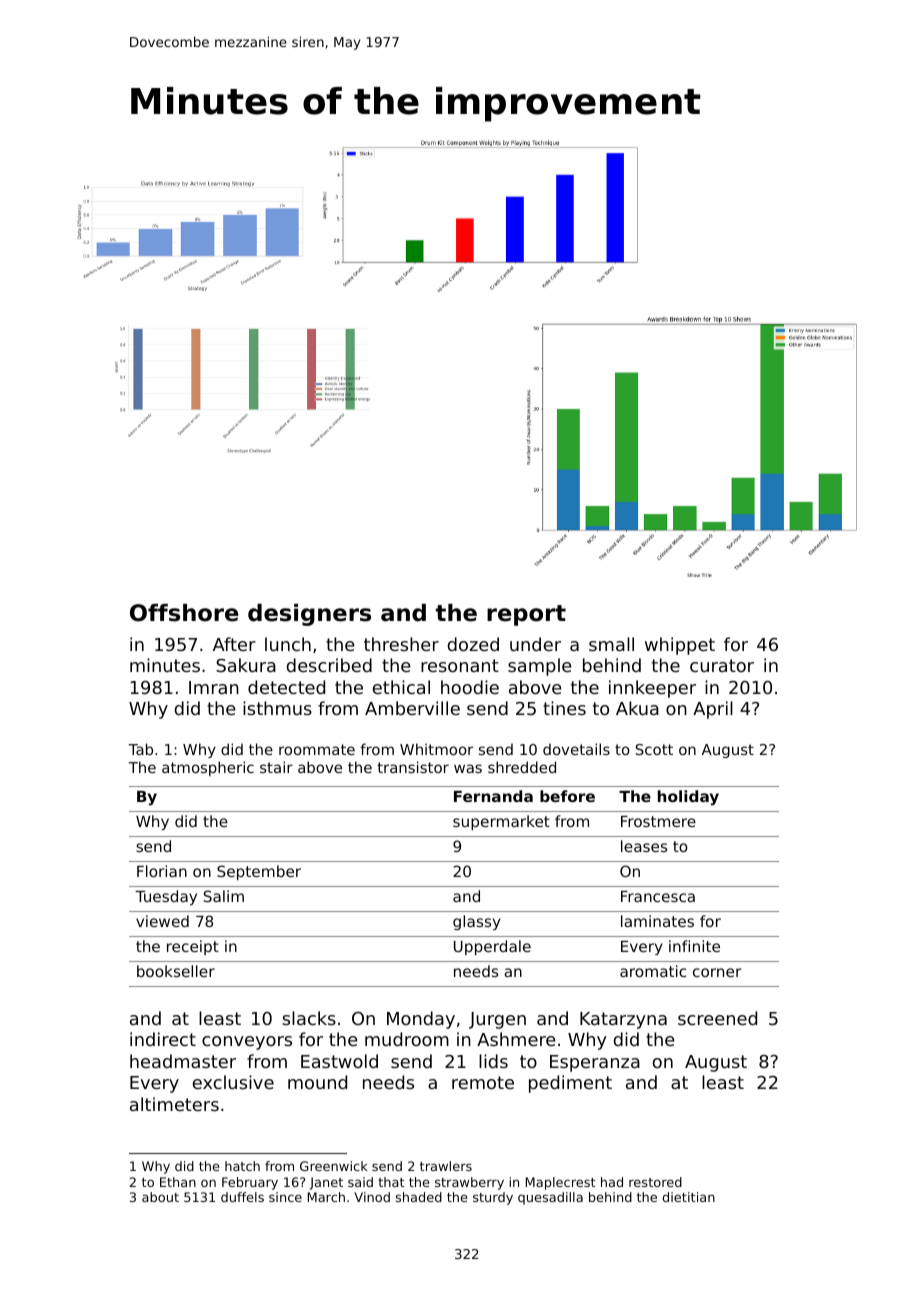  I want to click on said, so click(360, 1182).
